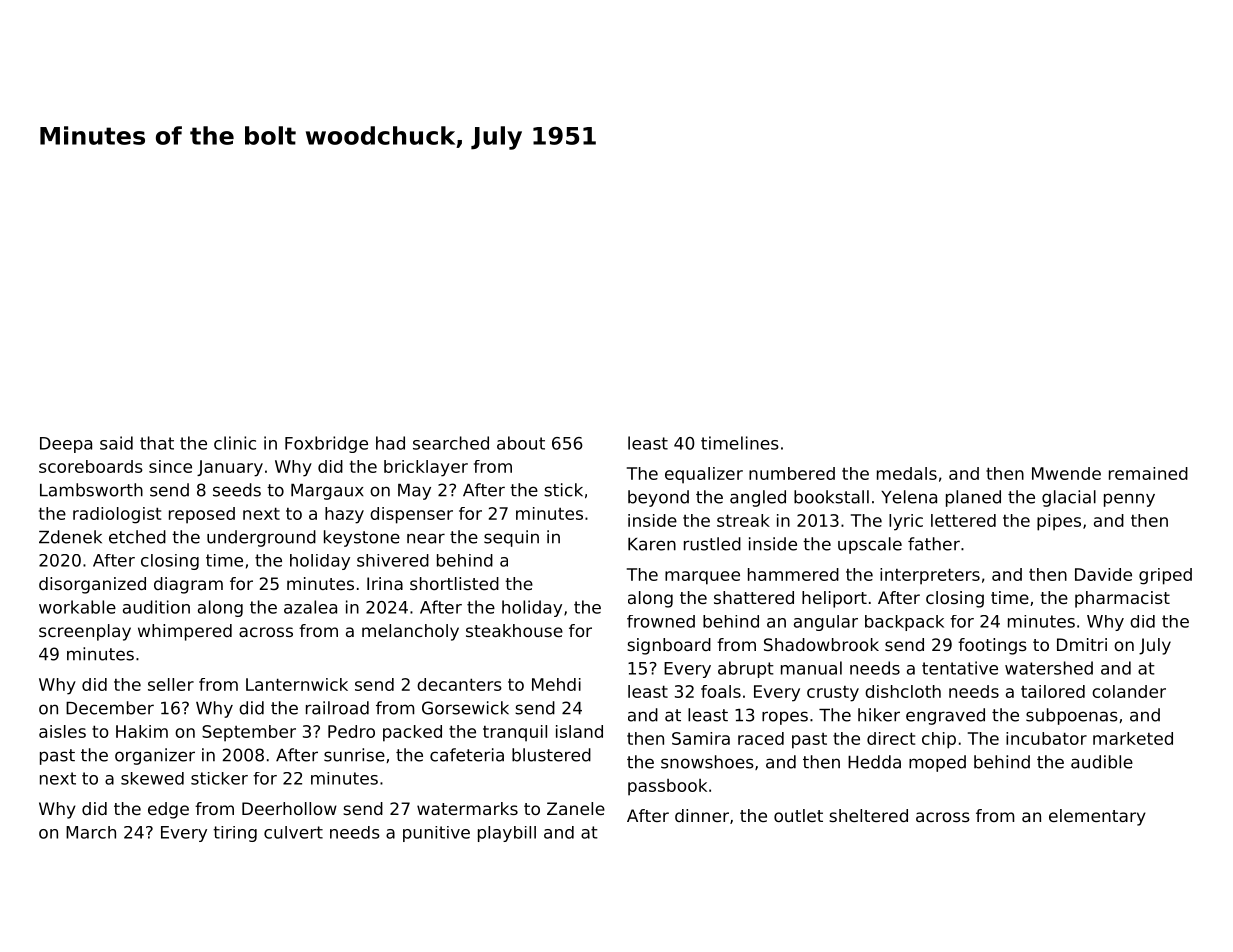 The width and height of the page is (1233, 952). Describe the element at coordinates (702, 578) in the page. I see `marquee` at that location.
